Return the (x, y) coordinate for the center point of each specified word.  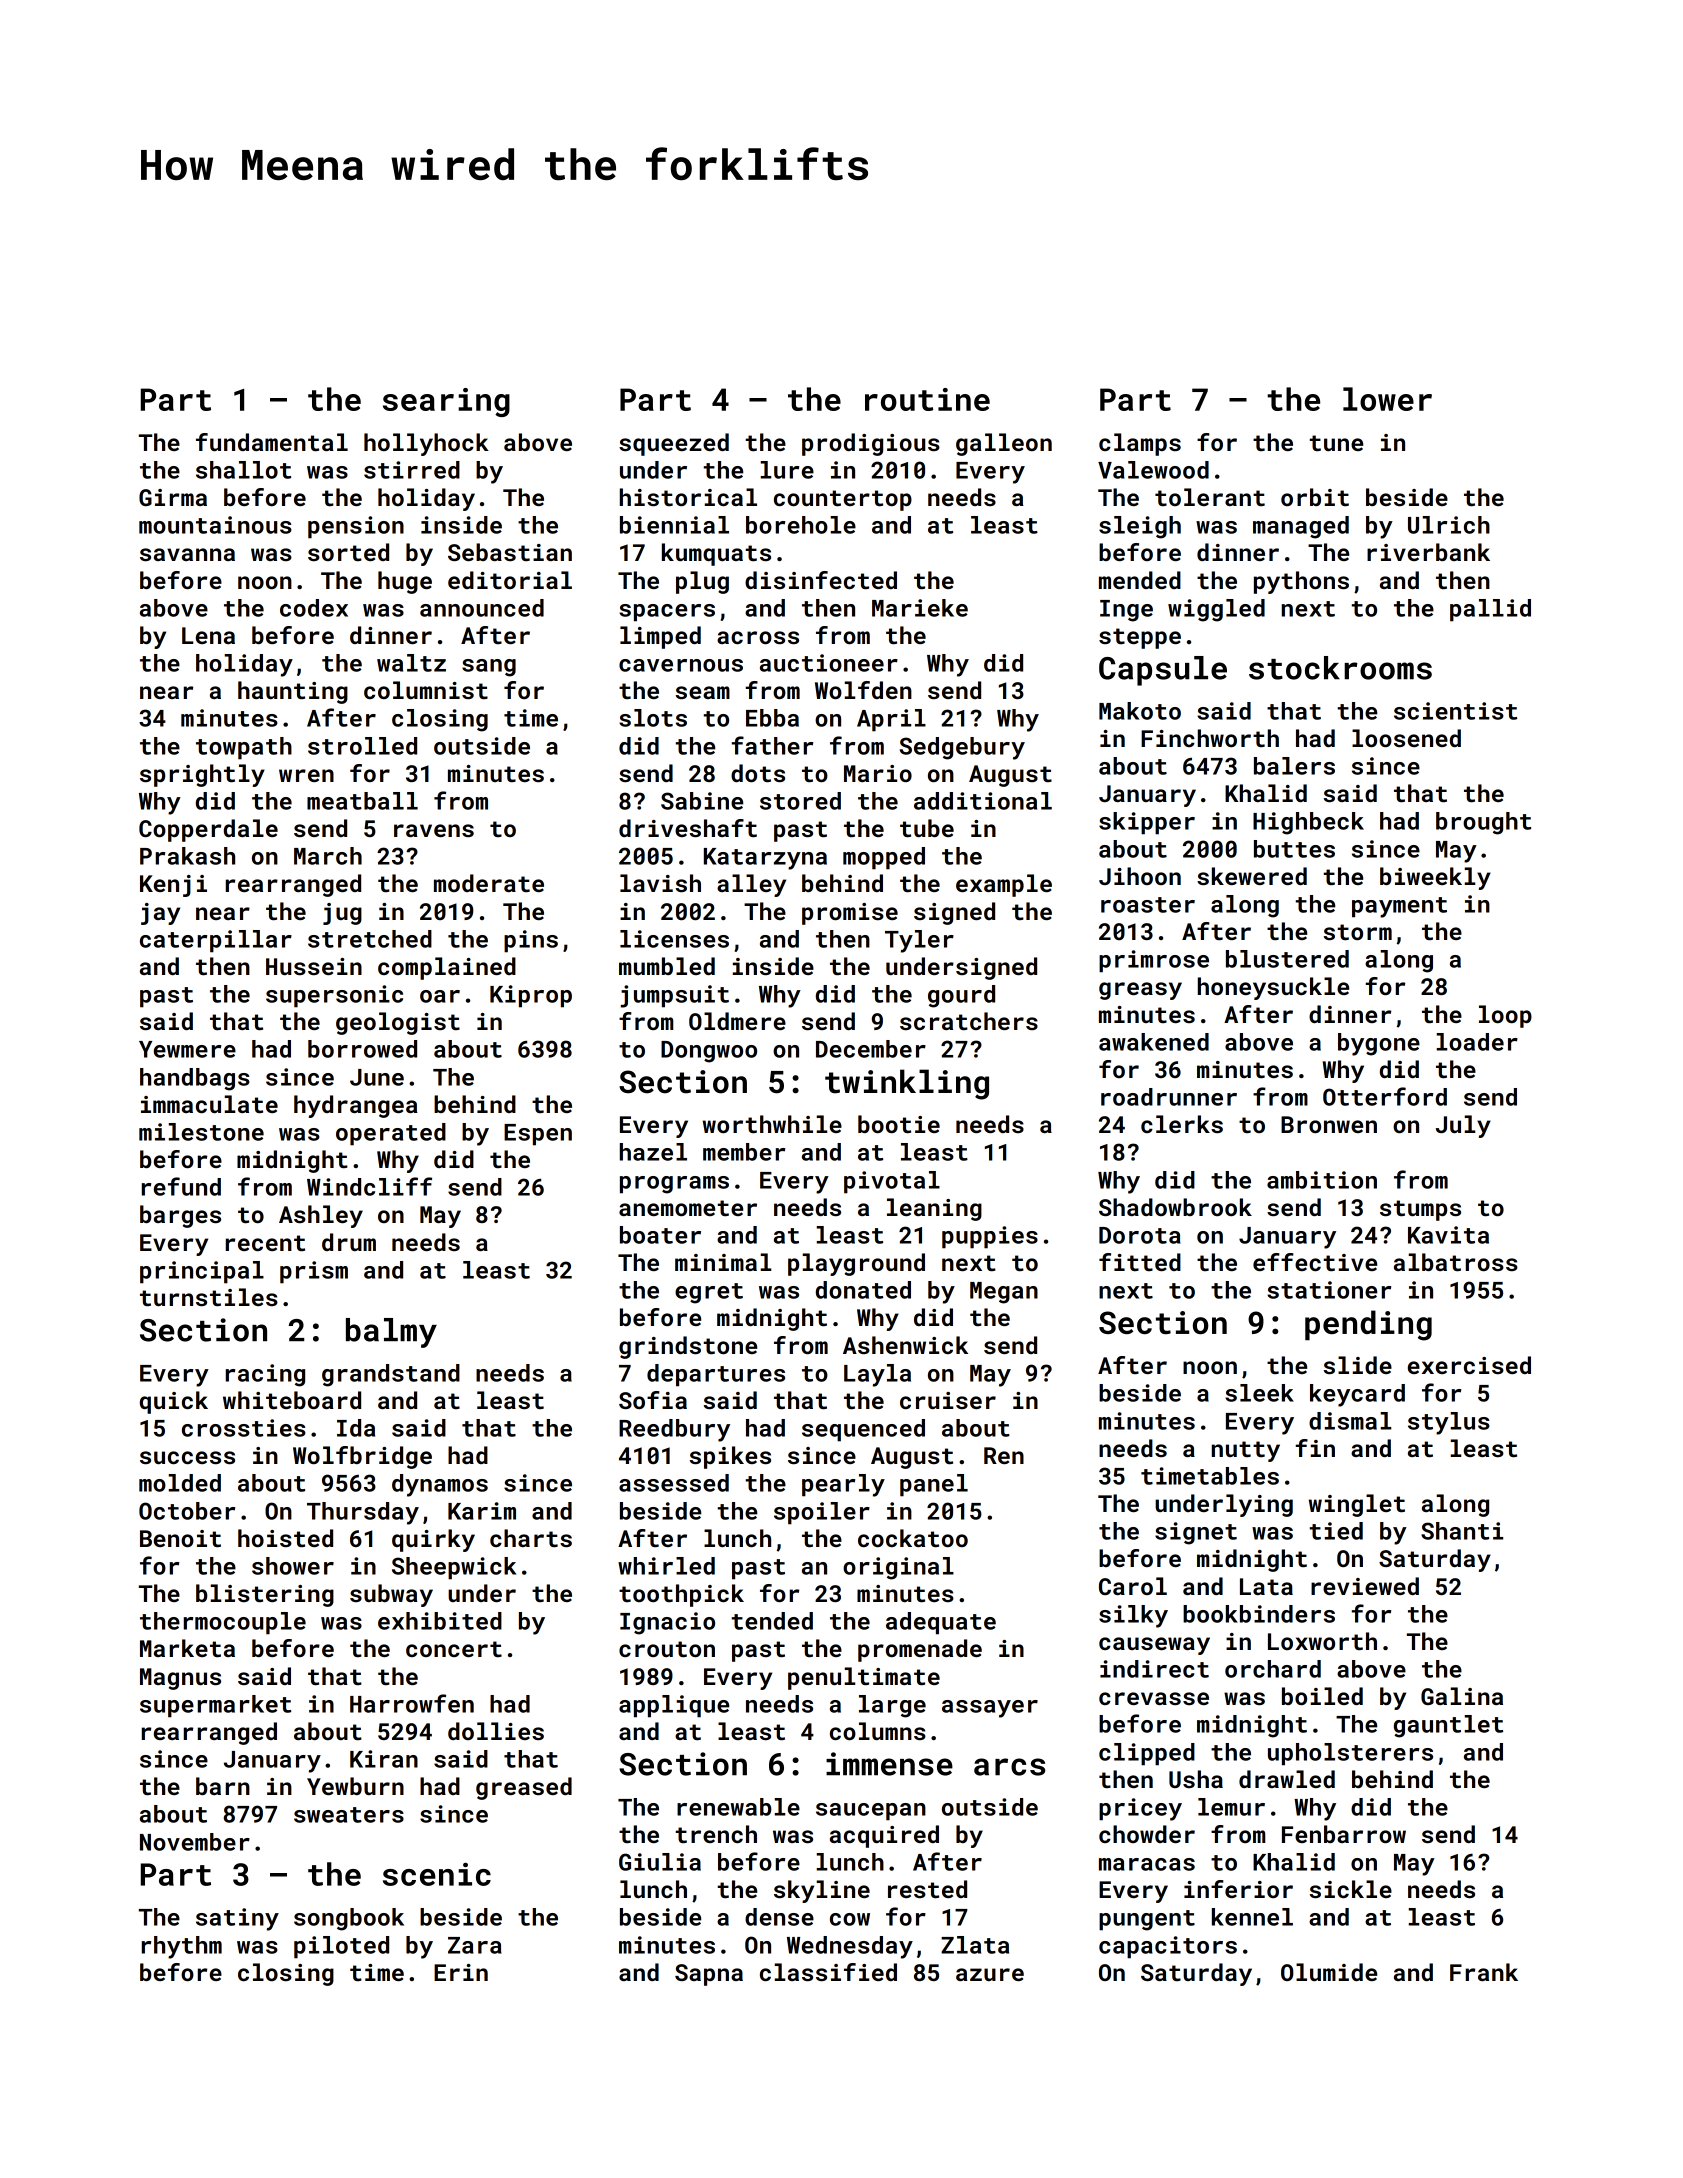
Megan (1004, 1293)
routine (927, 399)
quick (174, 1402)
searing (446, 402)
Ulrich (1449, 525)
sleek (1259, 1393)
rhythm (182, 1947)
